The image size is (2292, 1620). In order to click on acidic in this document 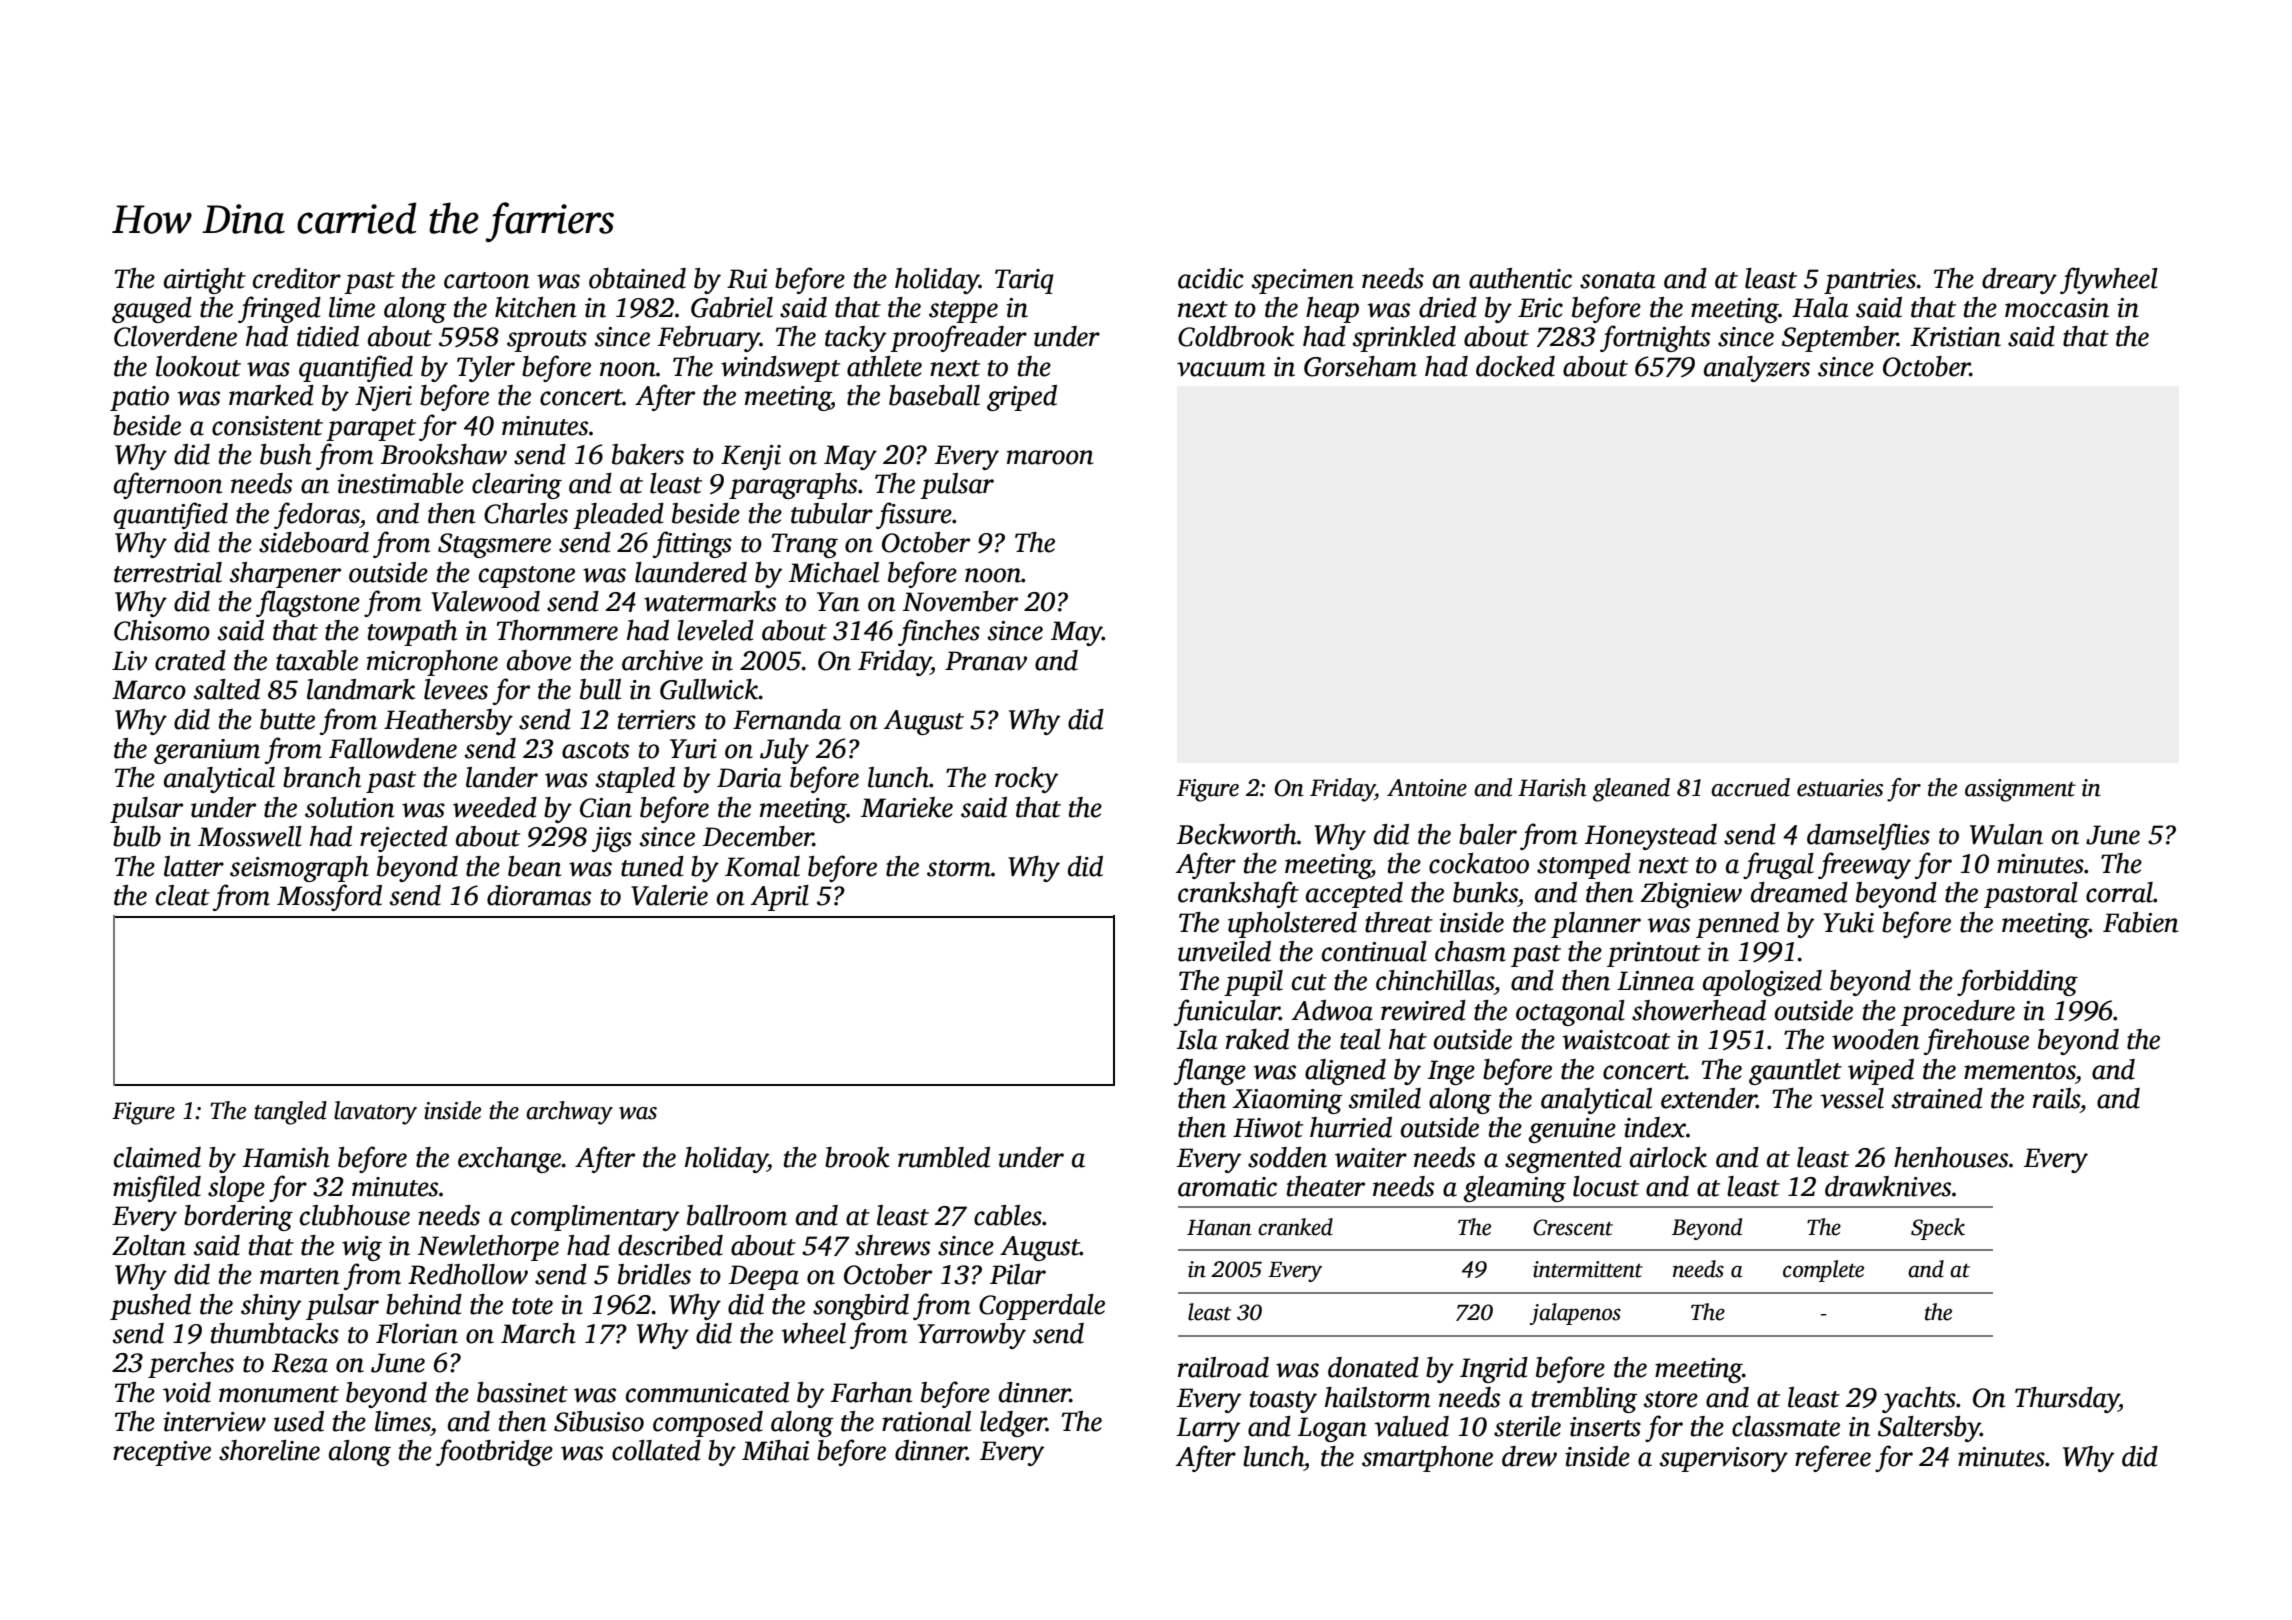, I will do `click(1211, 278)`.
